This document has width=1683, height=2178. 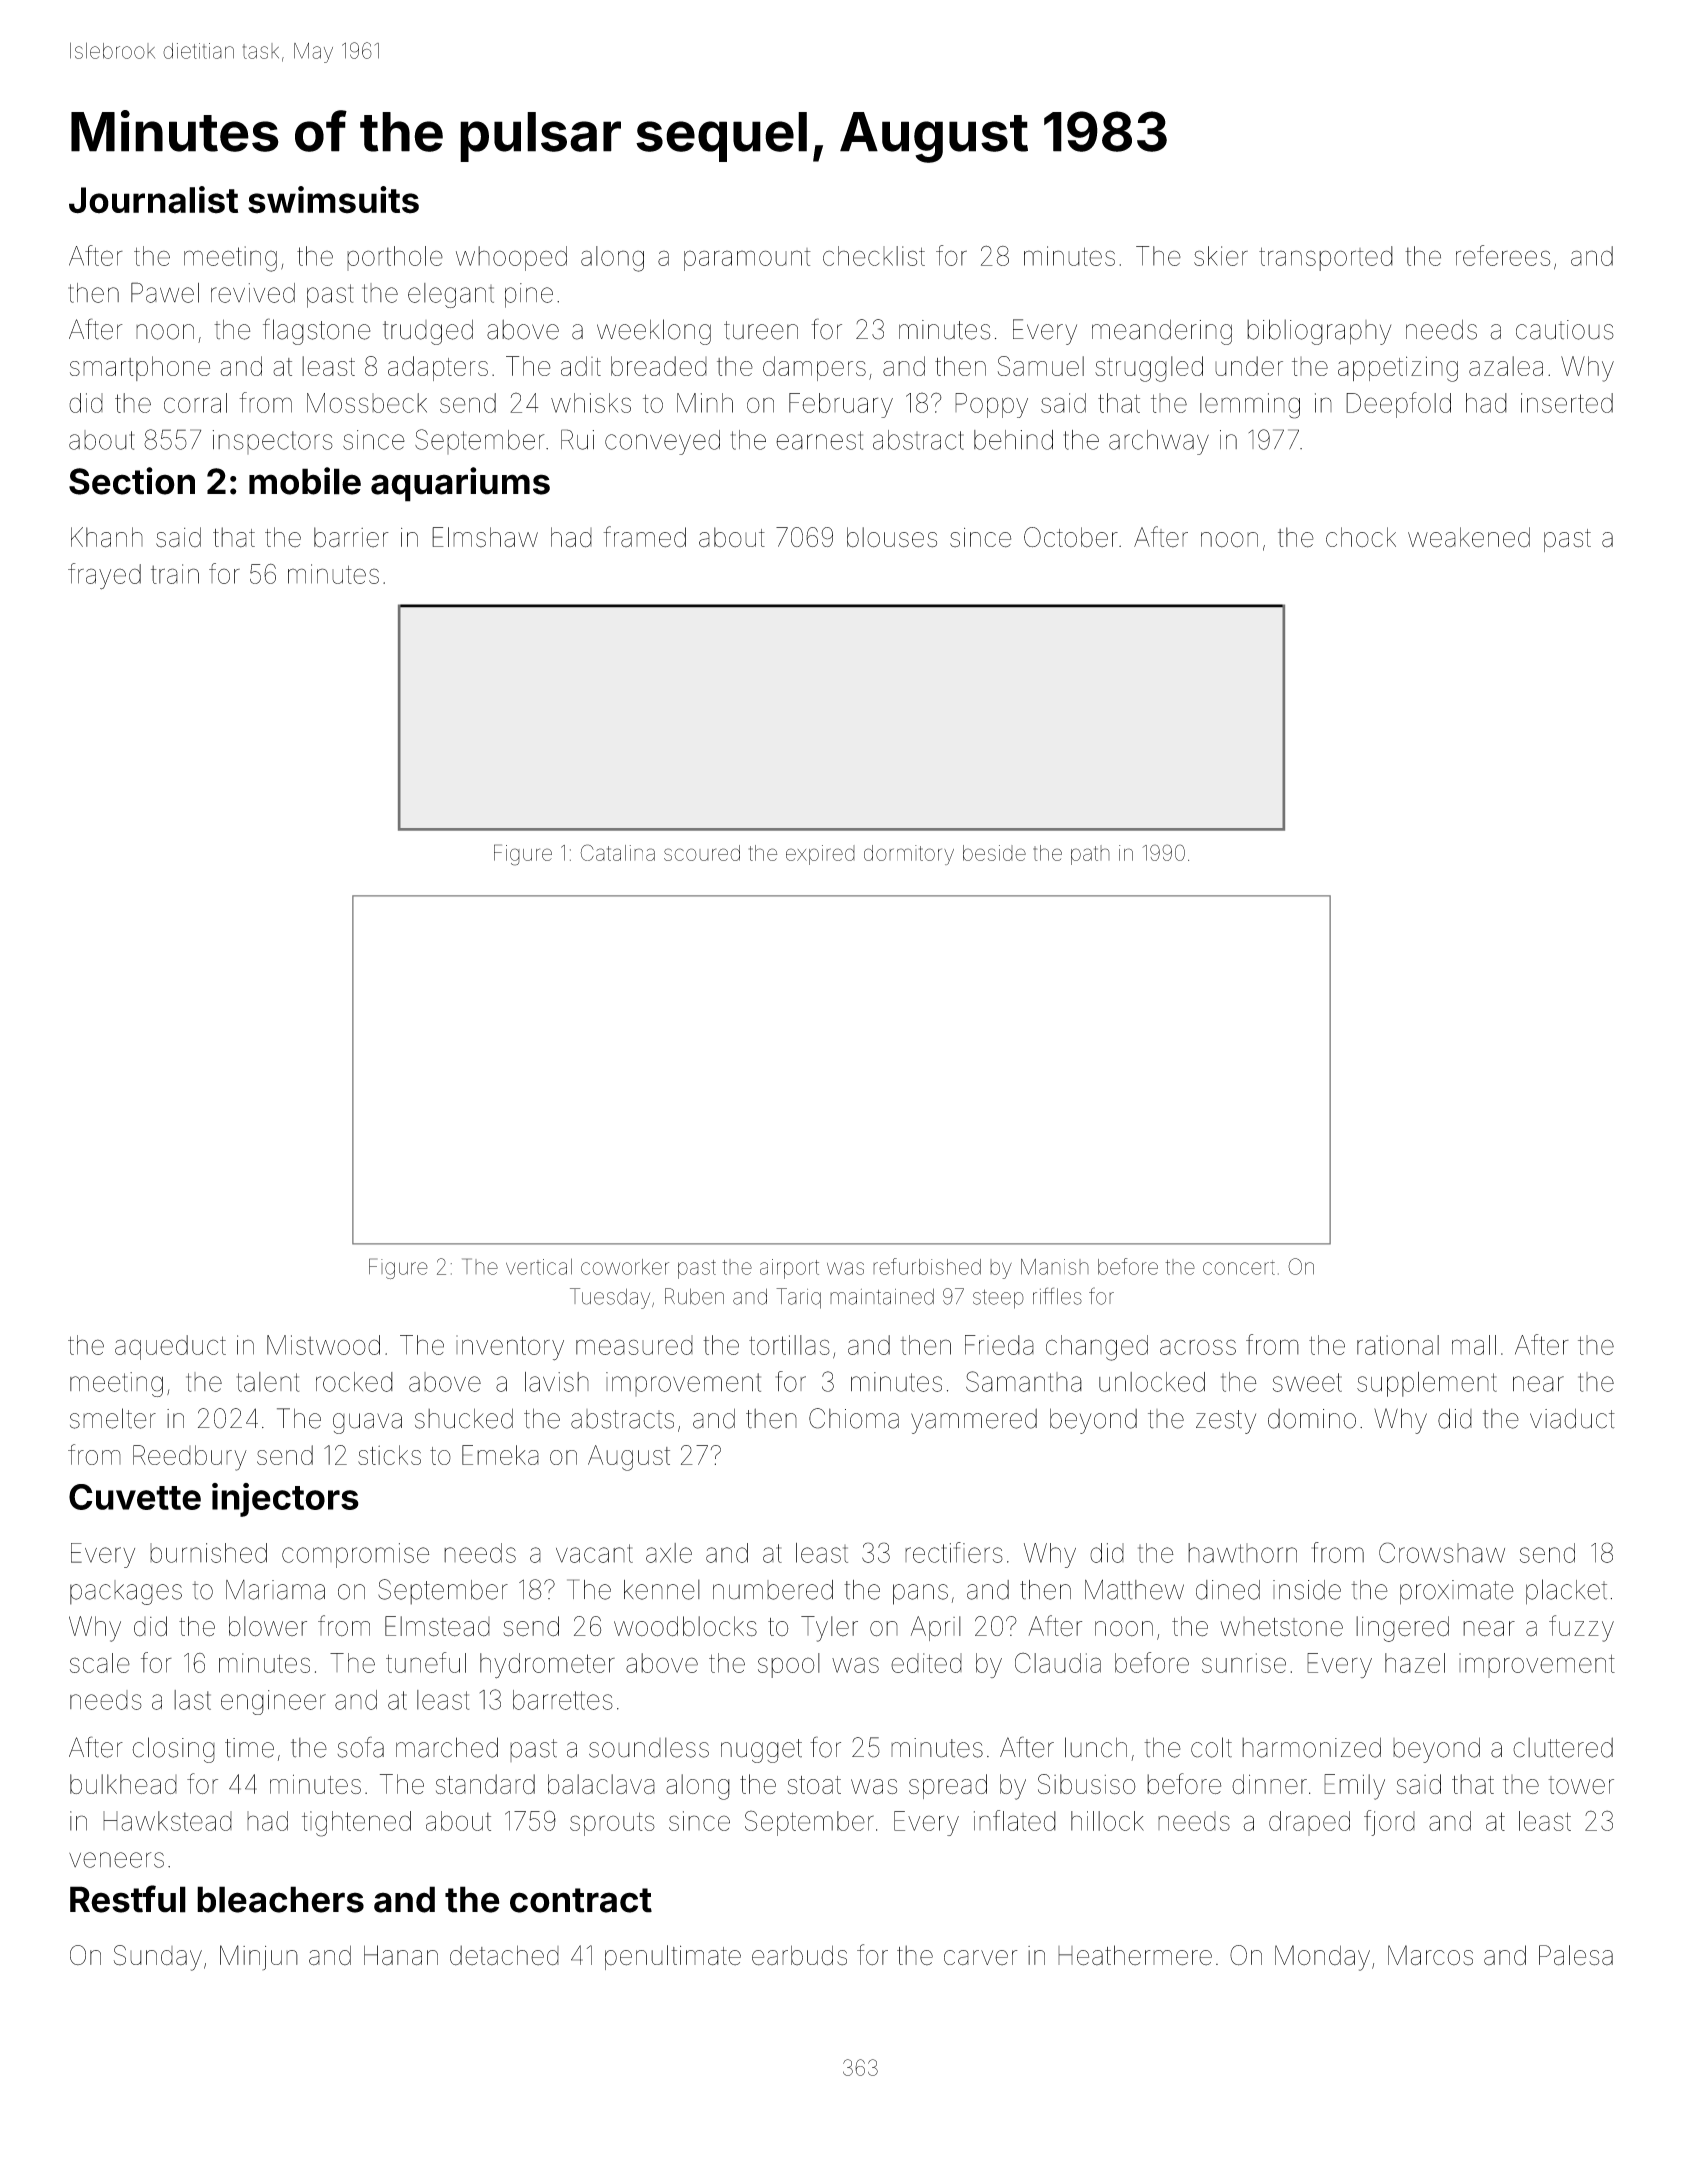 What do you see at coordinates (1090, 855) in the document?
I see `path` at bounding box center [1090, 855].
